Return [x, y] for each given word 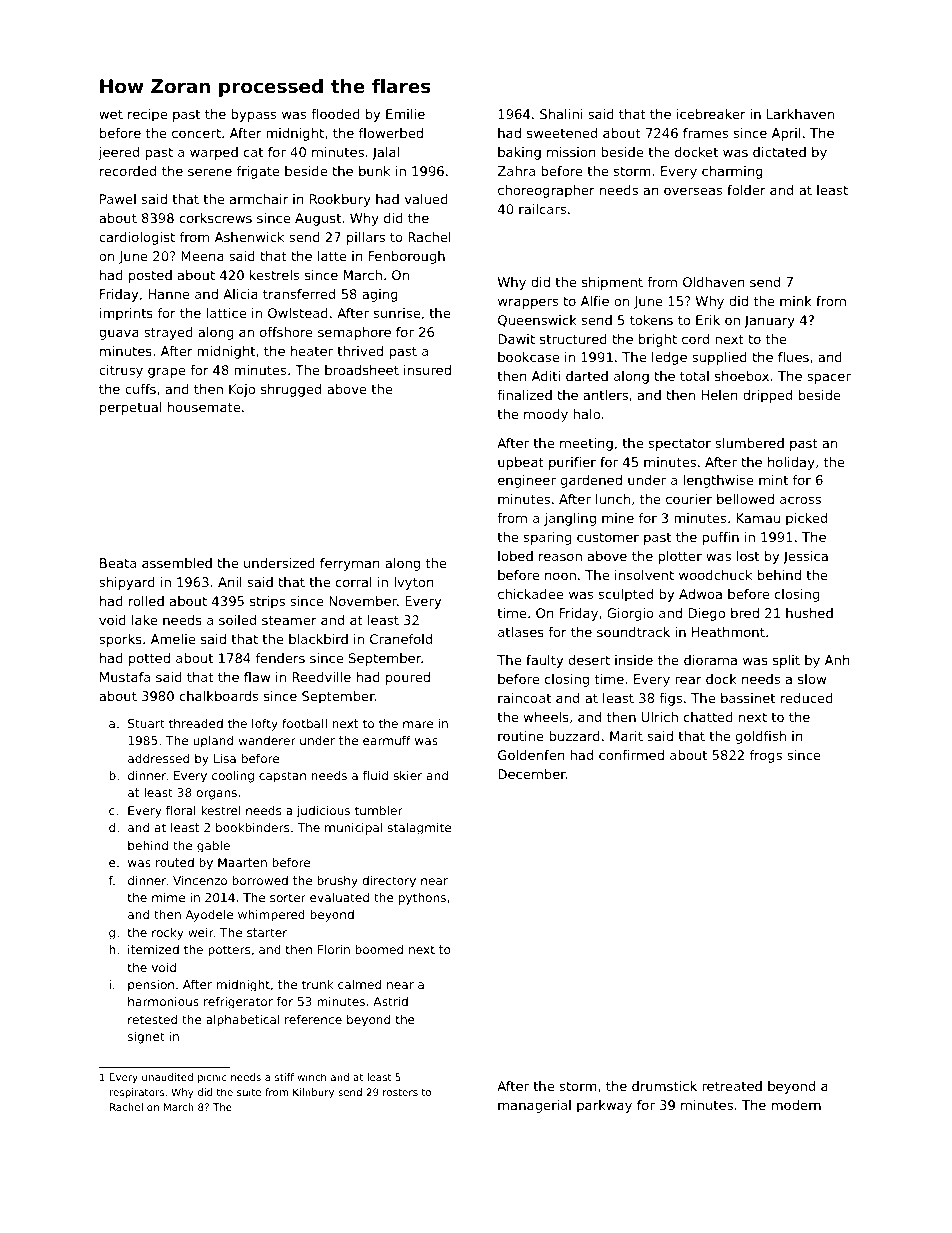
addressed [158, 758]
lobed [515, 556]
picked [806, 519]
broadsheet [362, 370]
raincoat [524, 698]
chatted [708, 717]
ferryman [350, 564]
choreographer [546, 191]
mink [796, 301]
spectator [680, 444]
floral [181, 810]
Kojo [242, 390]
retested [152, 1019]
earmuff [387, 740]
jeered [118, 153]
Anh [837, 660]
